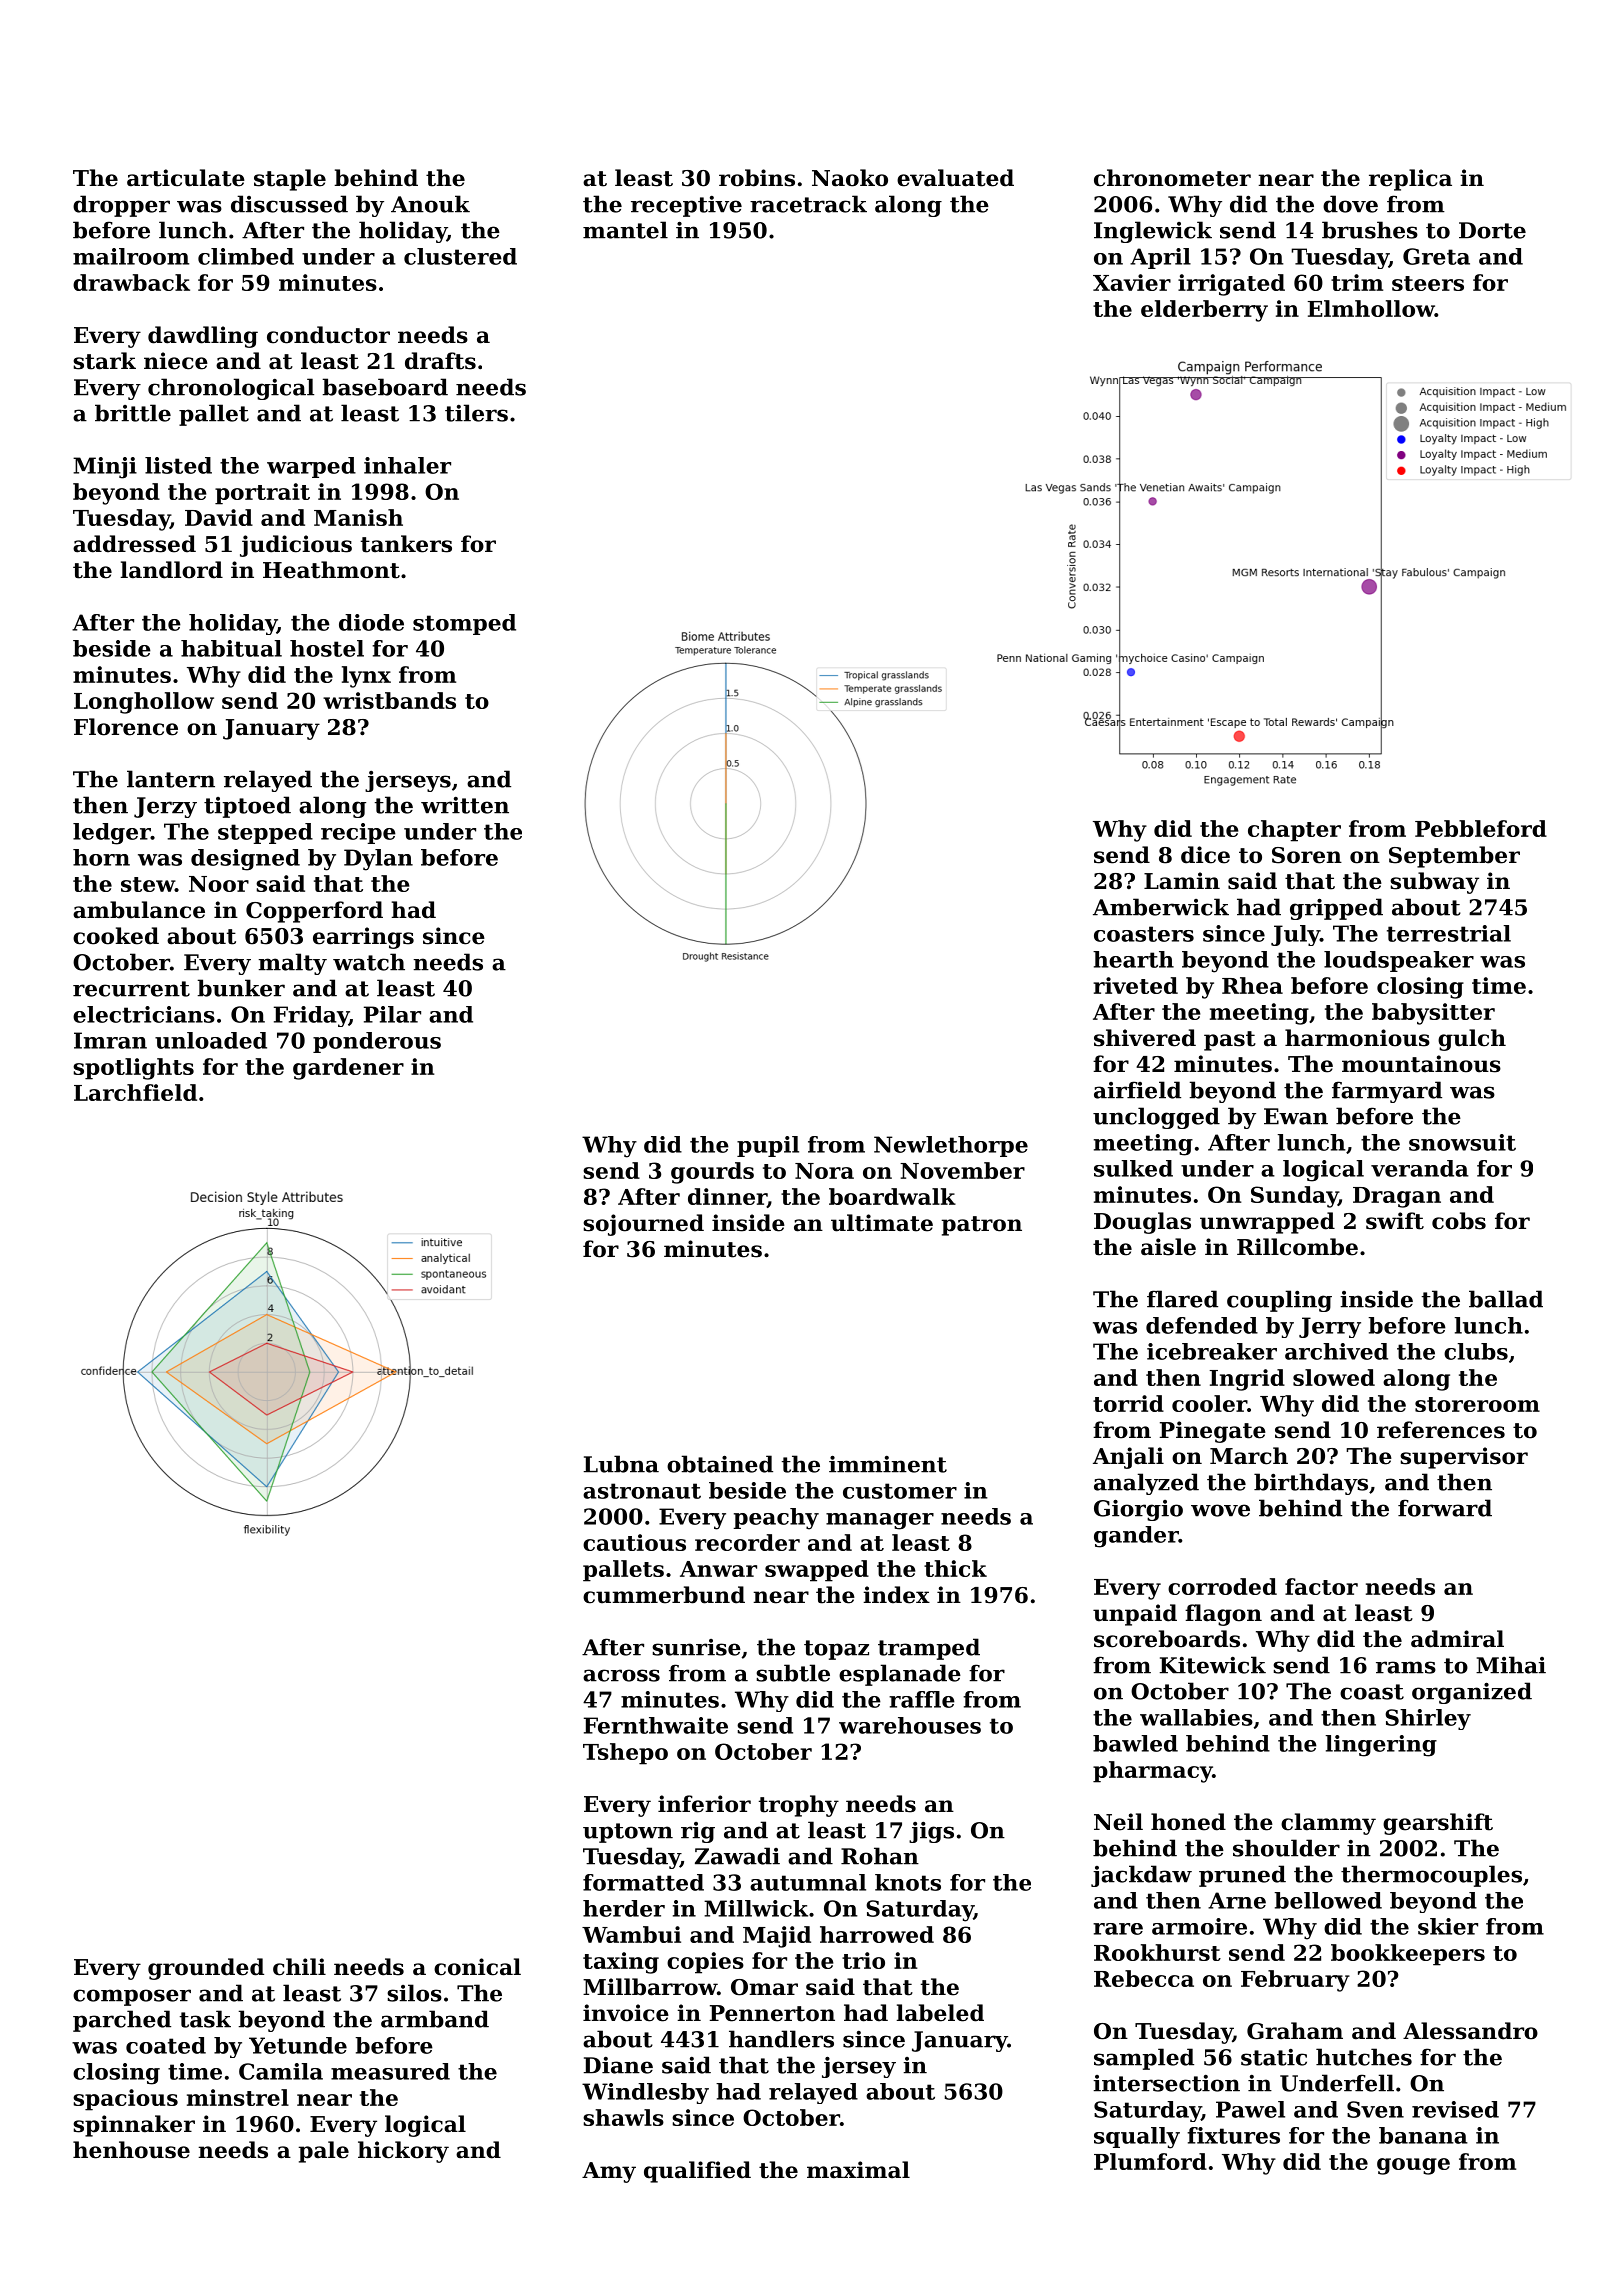  Describe the element at coordinates (1328, 1824) in the page. I see `clammy` at that location.
